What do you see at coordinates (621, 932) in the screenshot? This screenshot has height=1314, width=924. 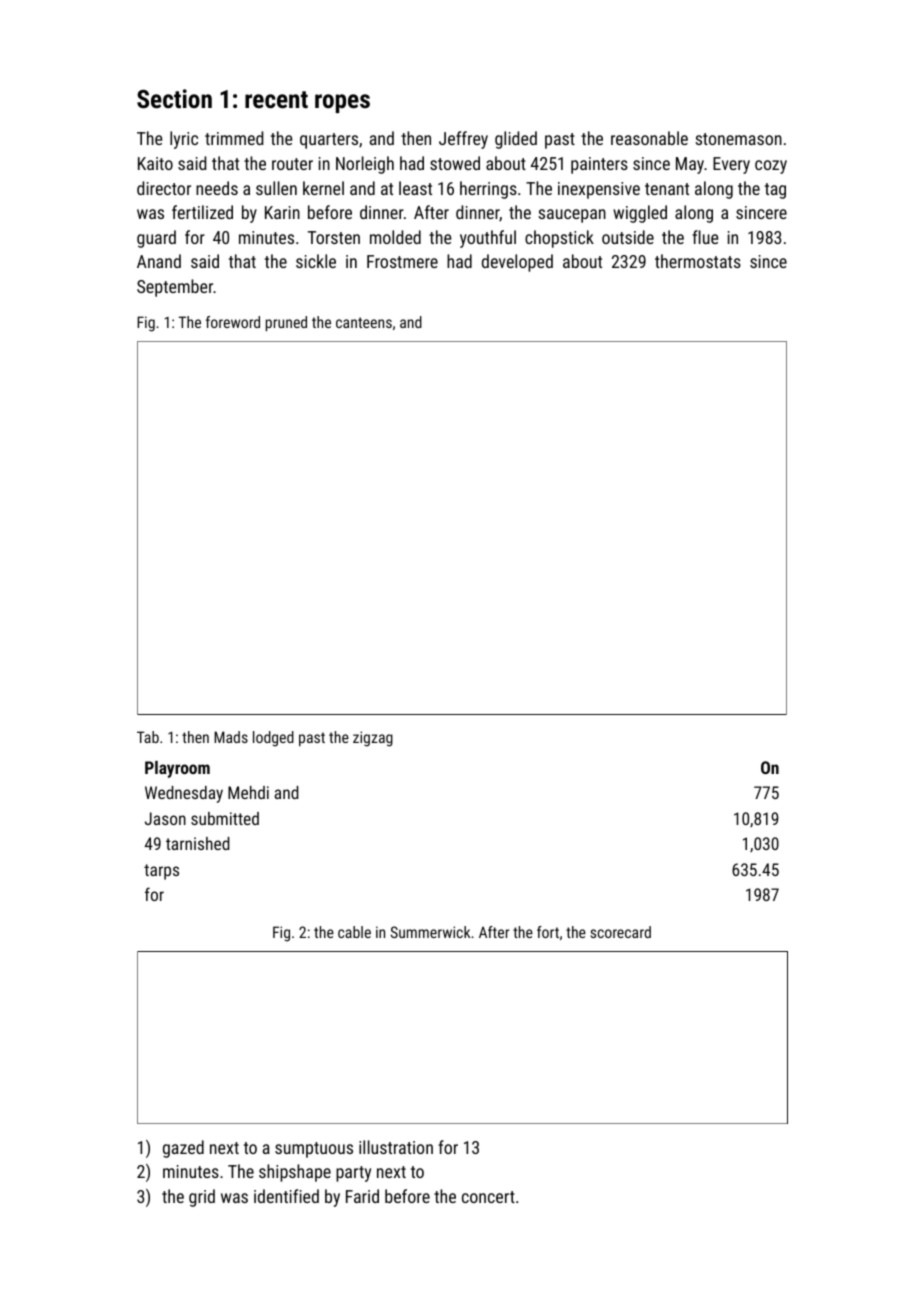 I see `scorecard` at bounding box center [621, 932].
